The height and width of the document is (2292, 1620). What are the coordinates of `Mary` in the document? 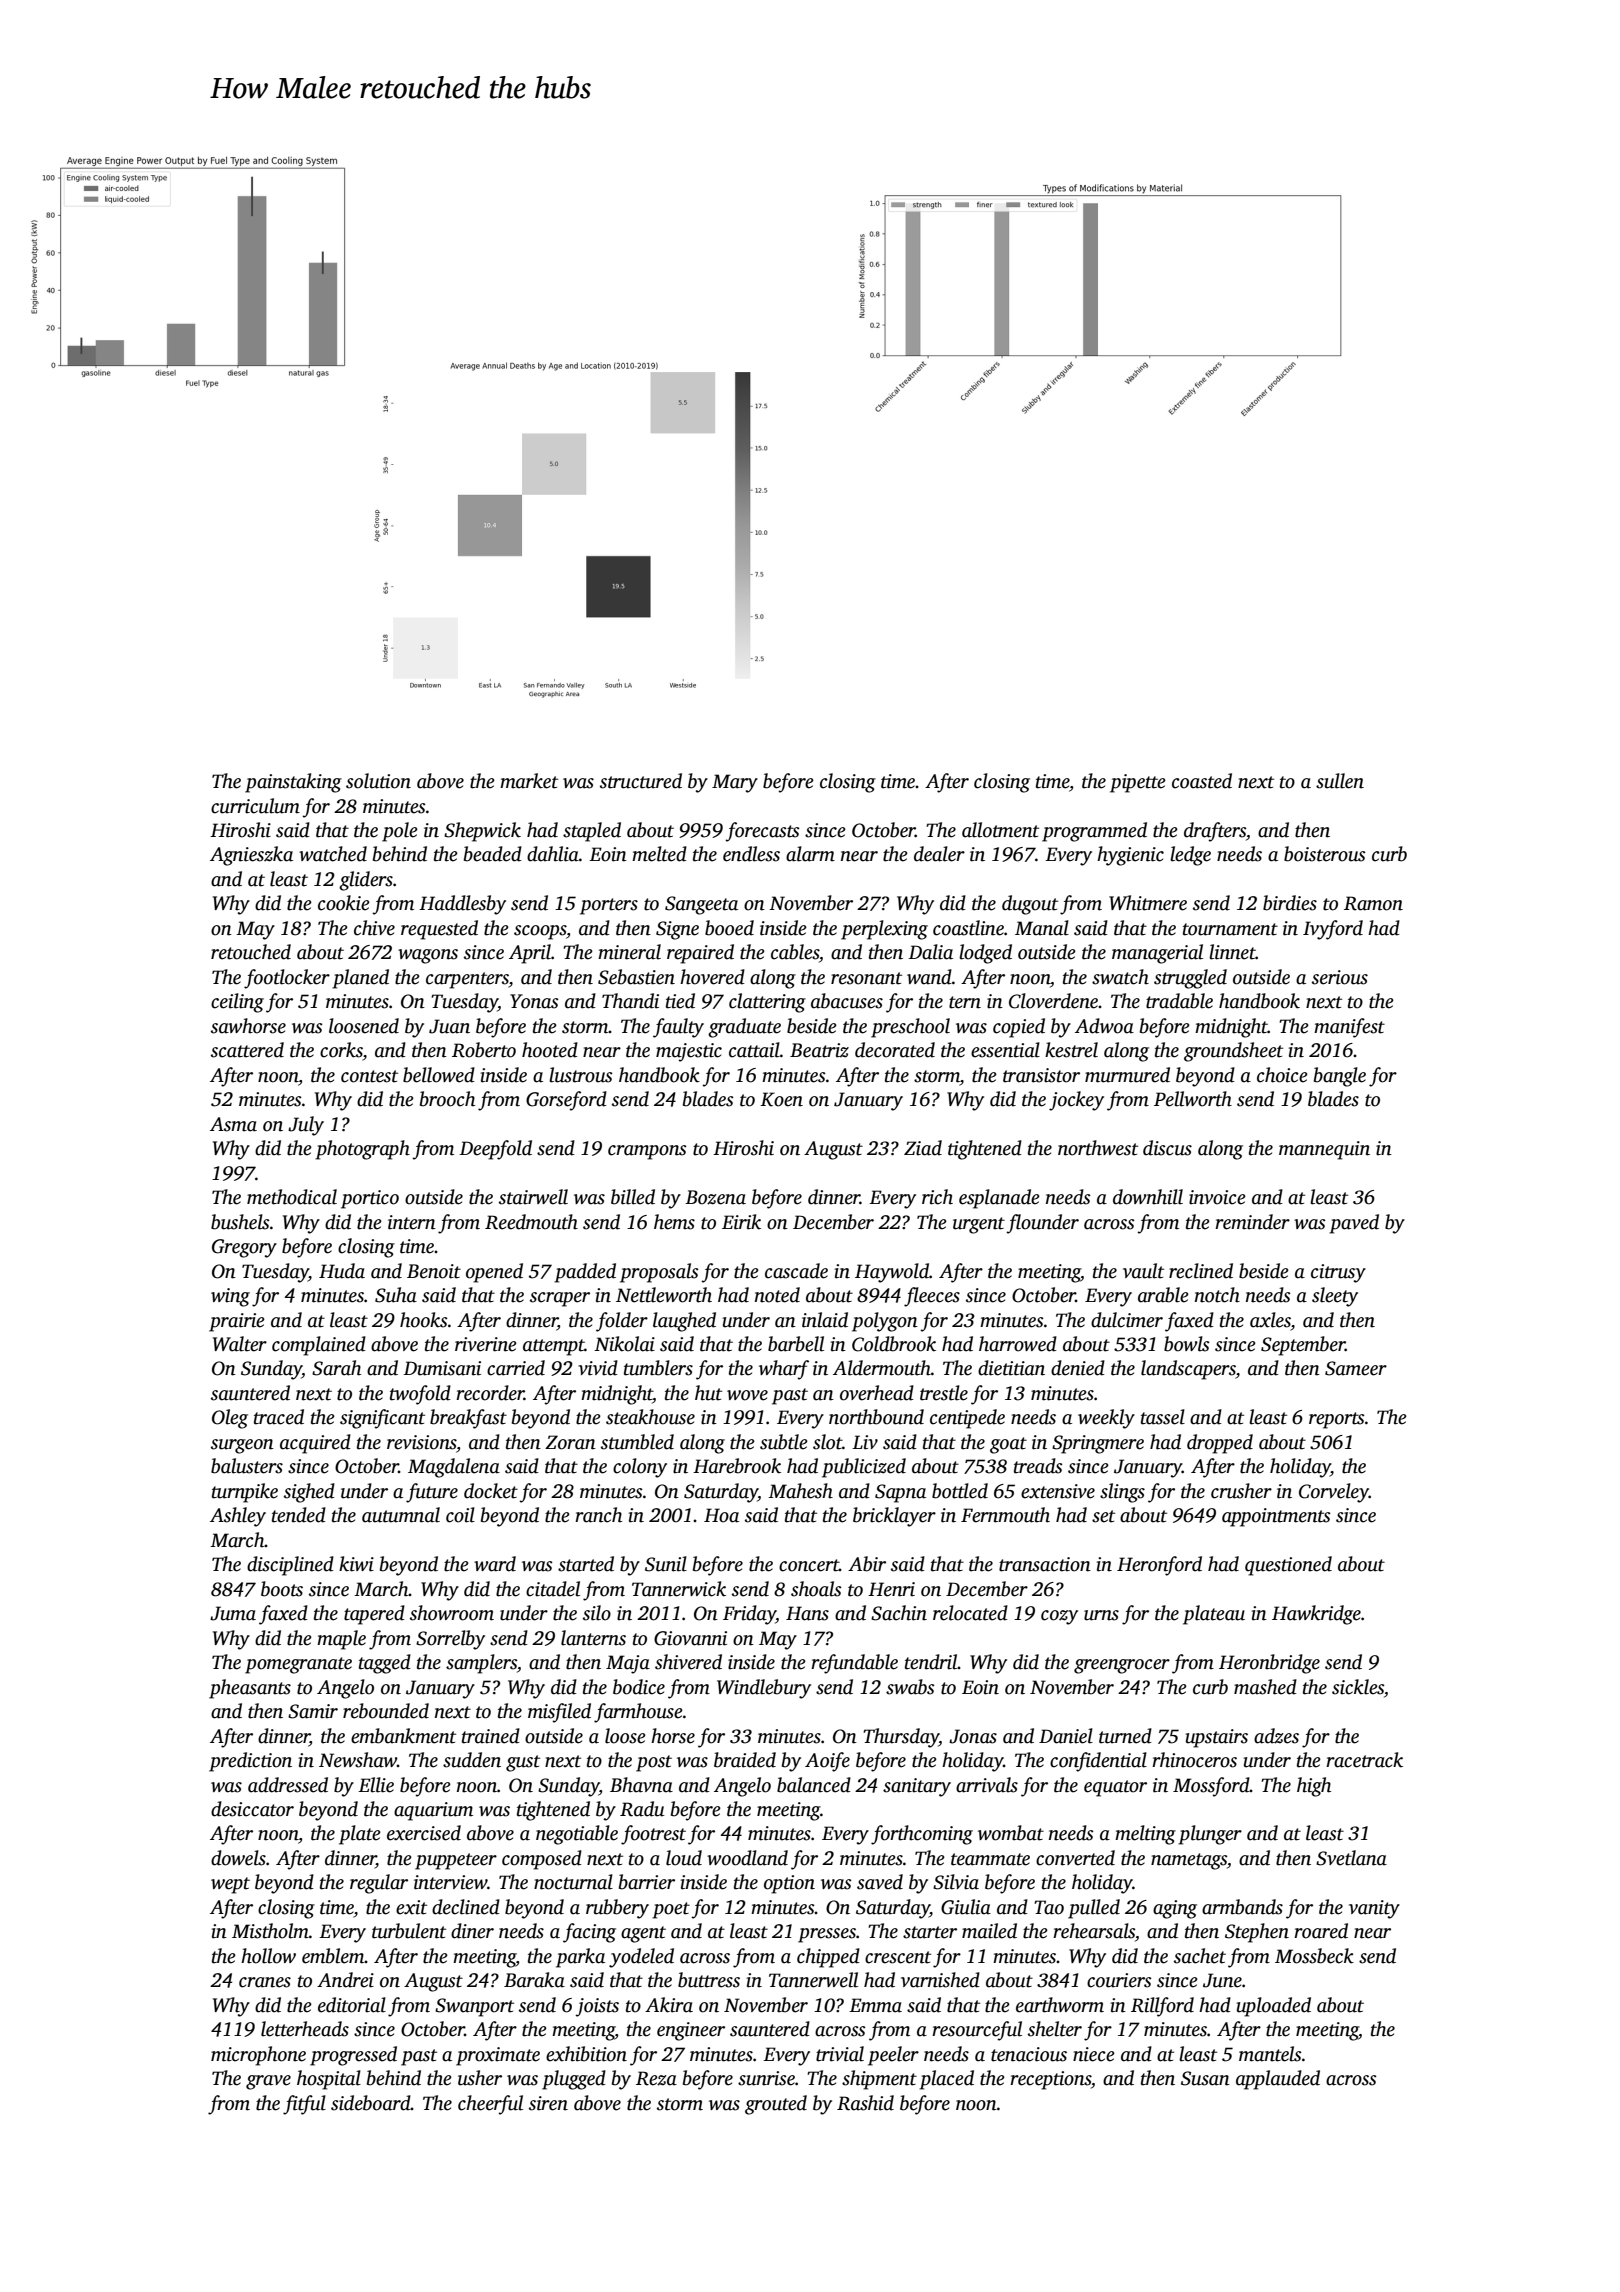 It's located at (735, 783).
